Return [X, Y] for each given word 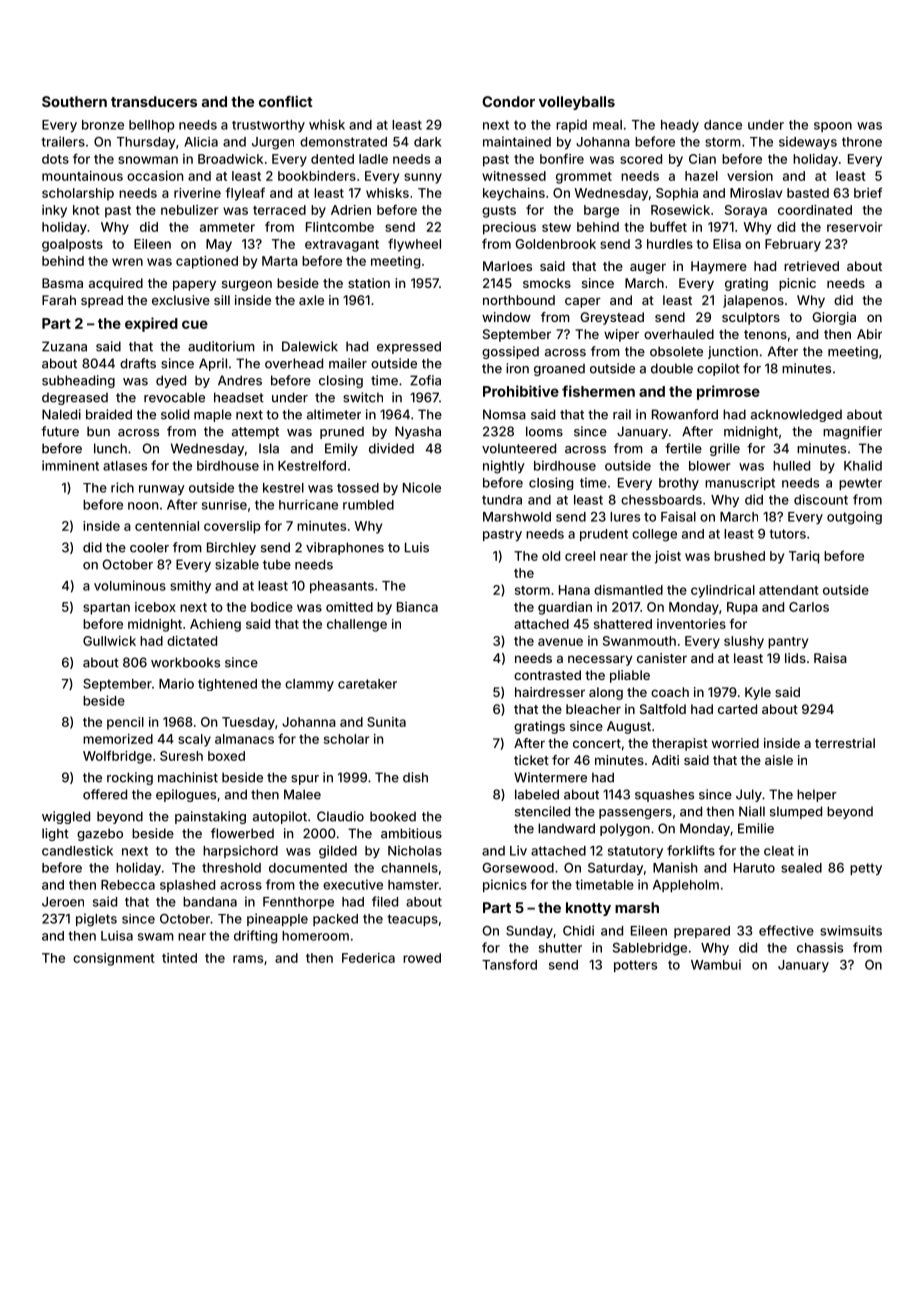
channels [409, 868]
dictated [192, 641]
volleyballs [577, 103]
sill [222, 300]
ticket [531, 760]
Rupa [742, 608]
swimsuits [851, 930]
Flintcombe [340, 227]
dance [723, 125]
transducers [154, 101]
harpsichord [240, 851]
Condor [508, 101]
